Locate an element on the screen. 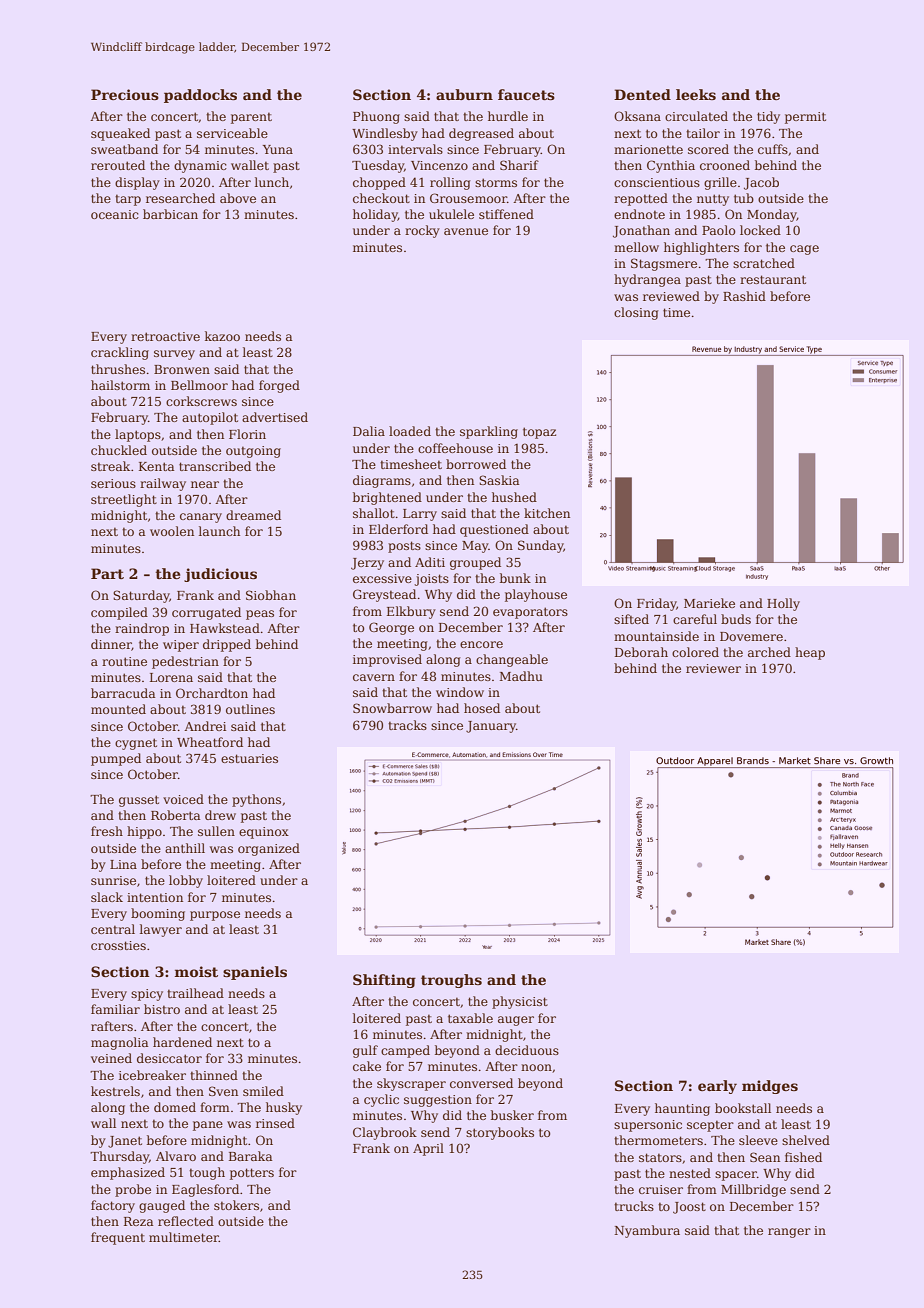 The width and height of the screenshot is (924, 1308). Precious is located at coordinates (125, 94).
